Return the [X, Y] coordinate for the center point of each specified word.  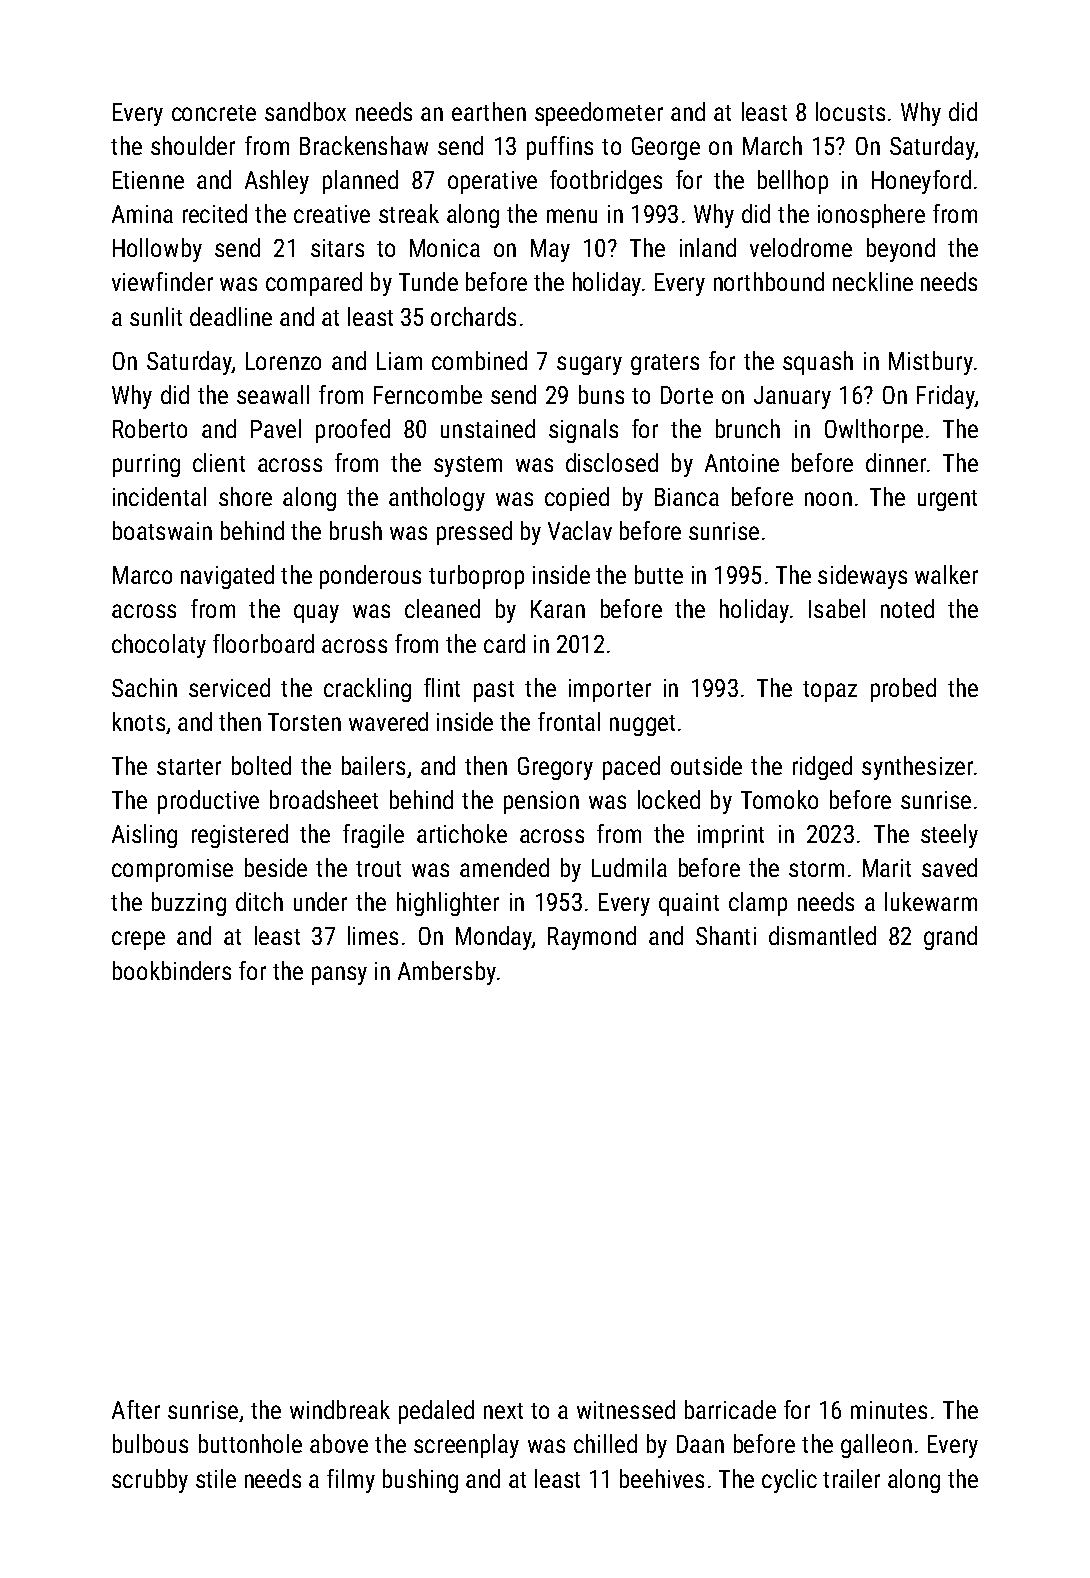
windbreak [340, 1409]
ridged [822, 768]
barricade [730, 1409]
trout [378, 869]
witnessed [626, 1409]
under [320, 901]
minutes [889, 1410]
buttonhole [250, 1443]
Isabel [837, 608]
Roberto [150, 428]
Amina [142, 214]
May [550, 250]
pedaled [436, 1412]
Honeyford [921, 182]
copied [577, 499]
